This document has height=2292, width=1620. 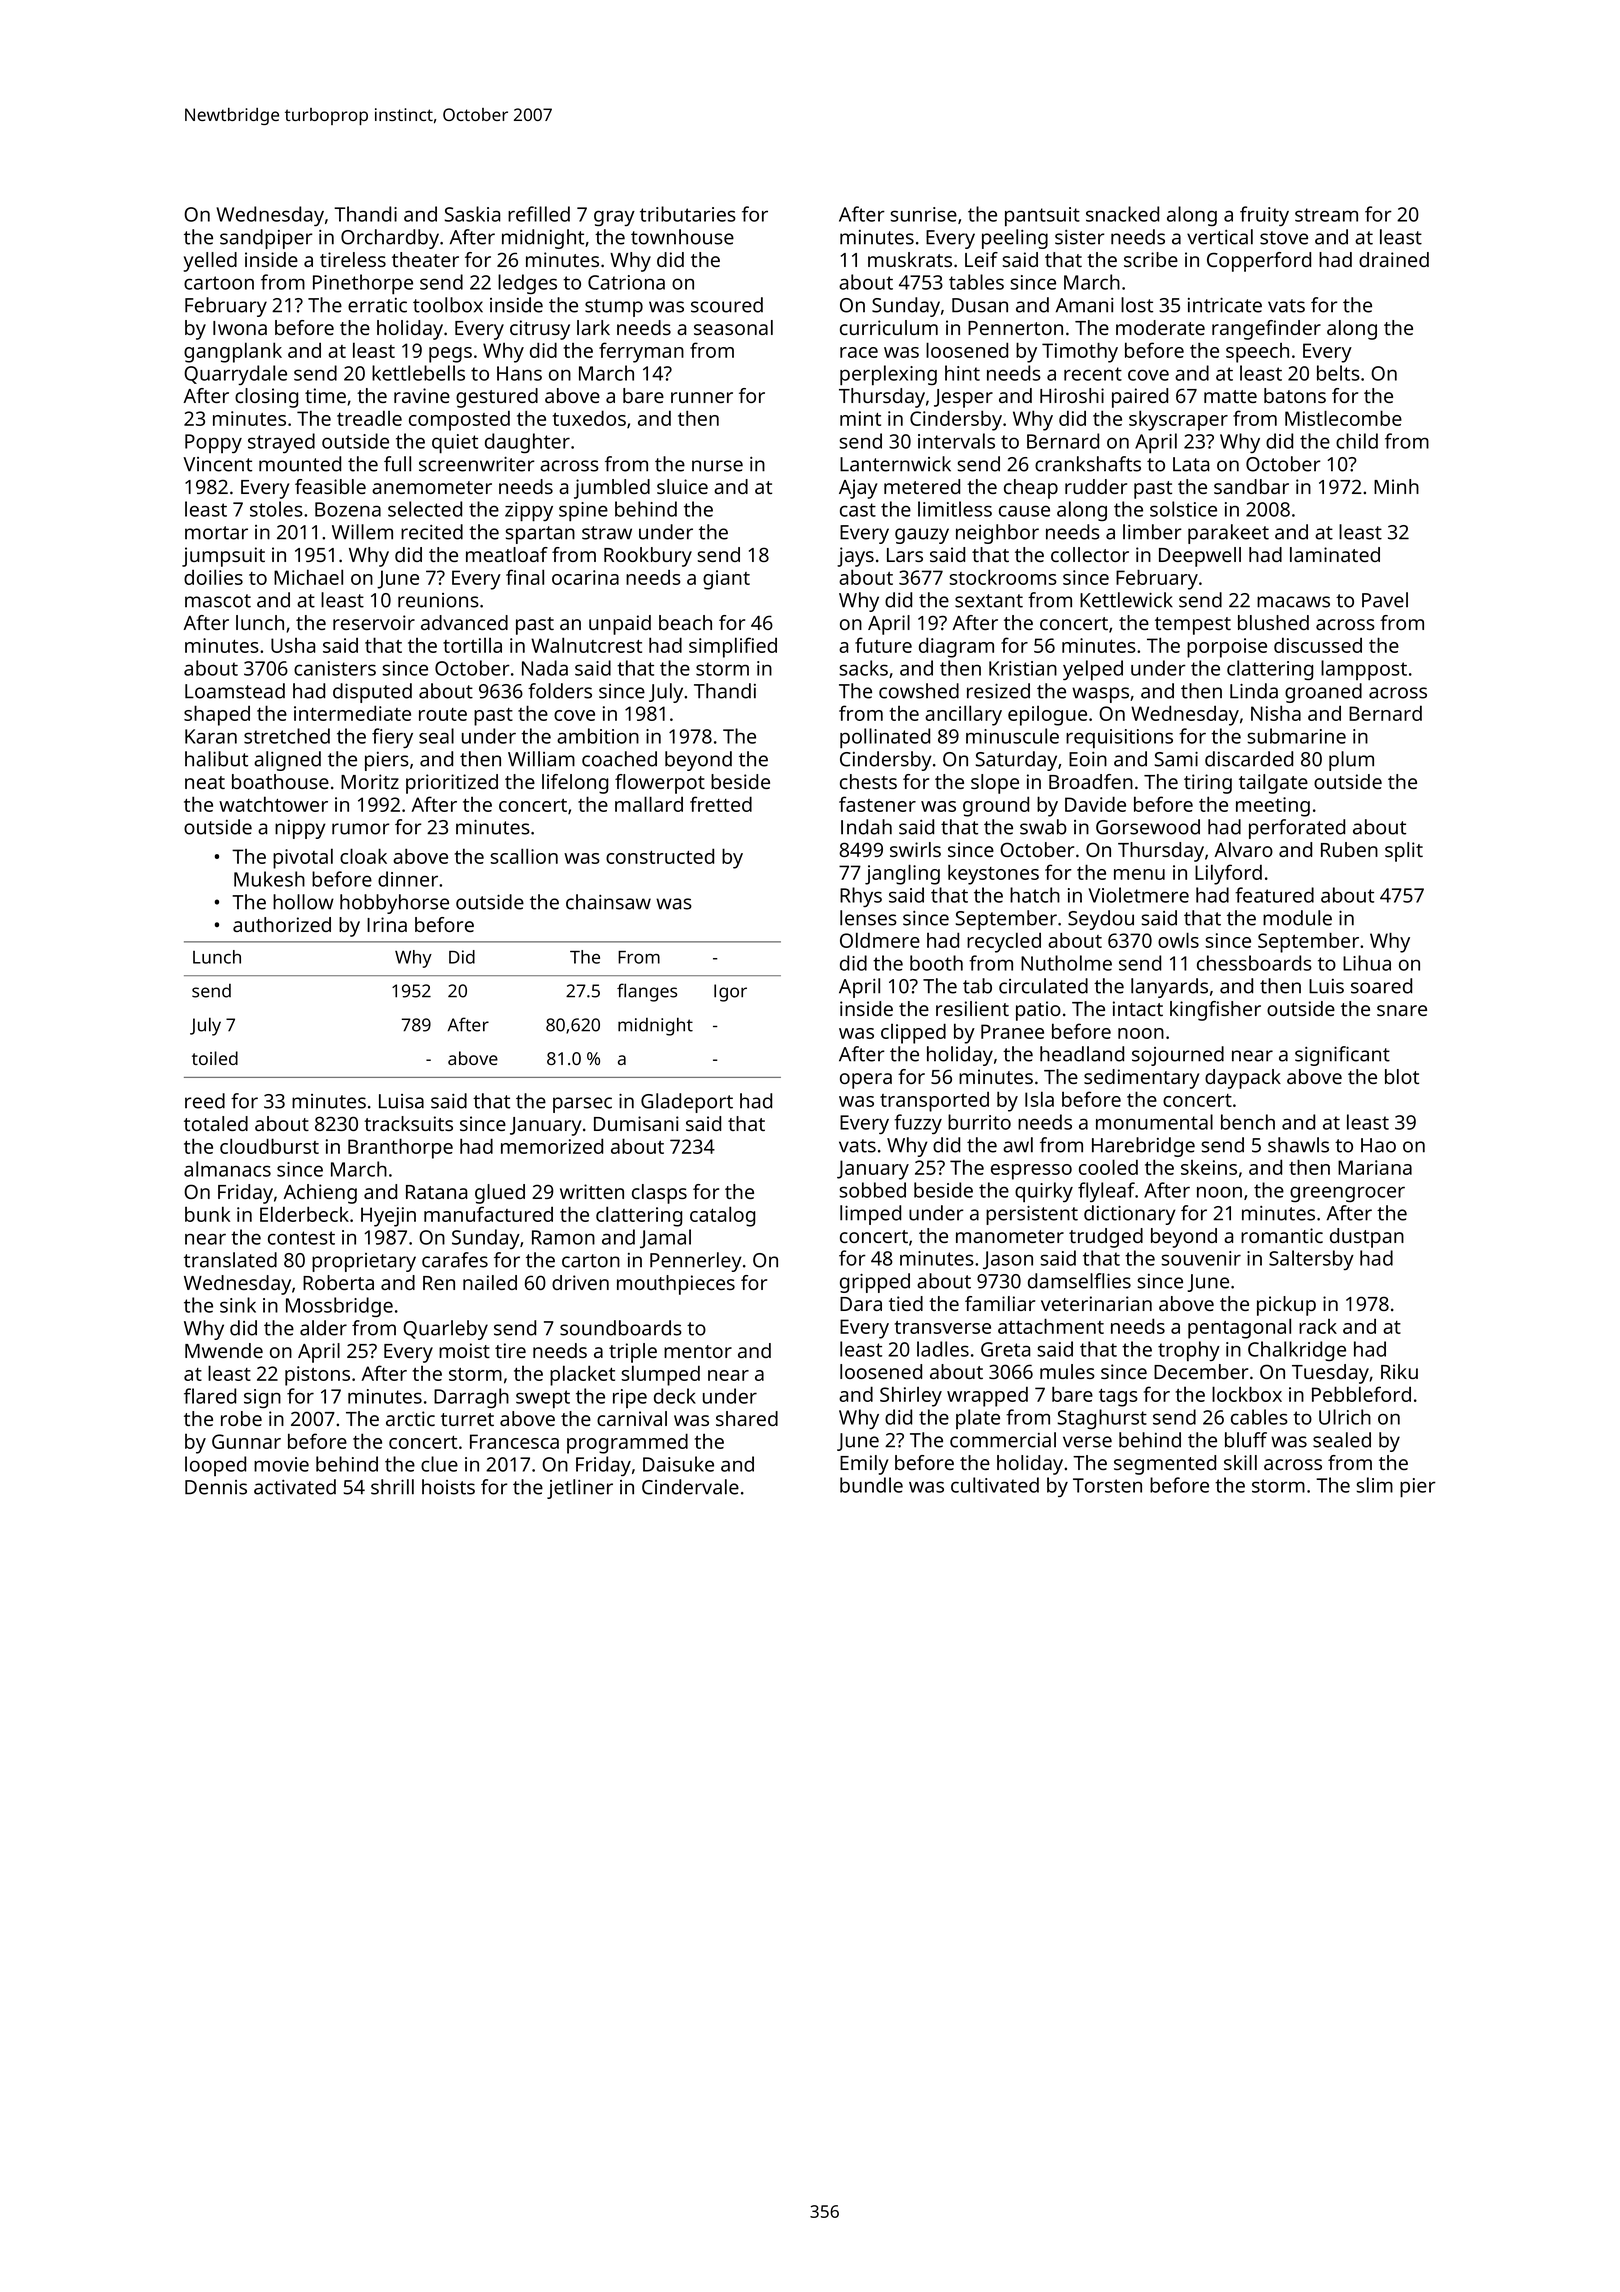 What do you see at coordinates (1246, 1440) in the document?
I see `bluff` at bounding box center [1246, 1440].
